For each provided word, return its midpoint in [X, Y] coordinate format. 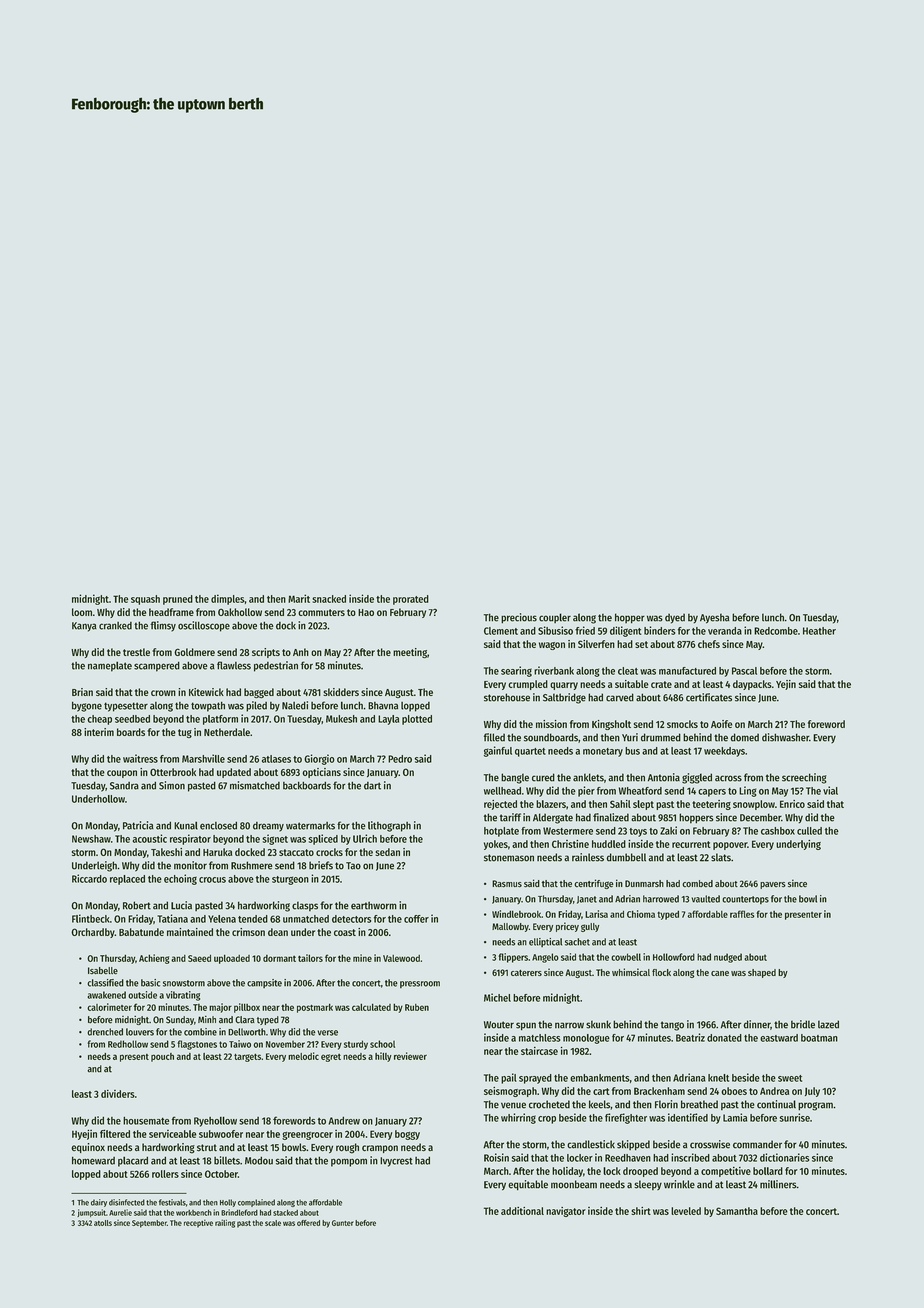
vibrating [183, 996]
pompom [349, 1162]
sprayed [535, 1079]
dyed [675, 618]
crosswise [710, 1144]
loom [82, 612]
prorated [411, 600]
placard [133, 1161]
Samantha [737, 1211]
